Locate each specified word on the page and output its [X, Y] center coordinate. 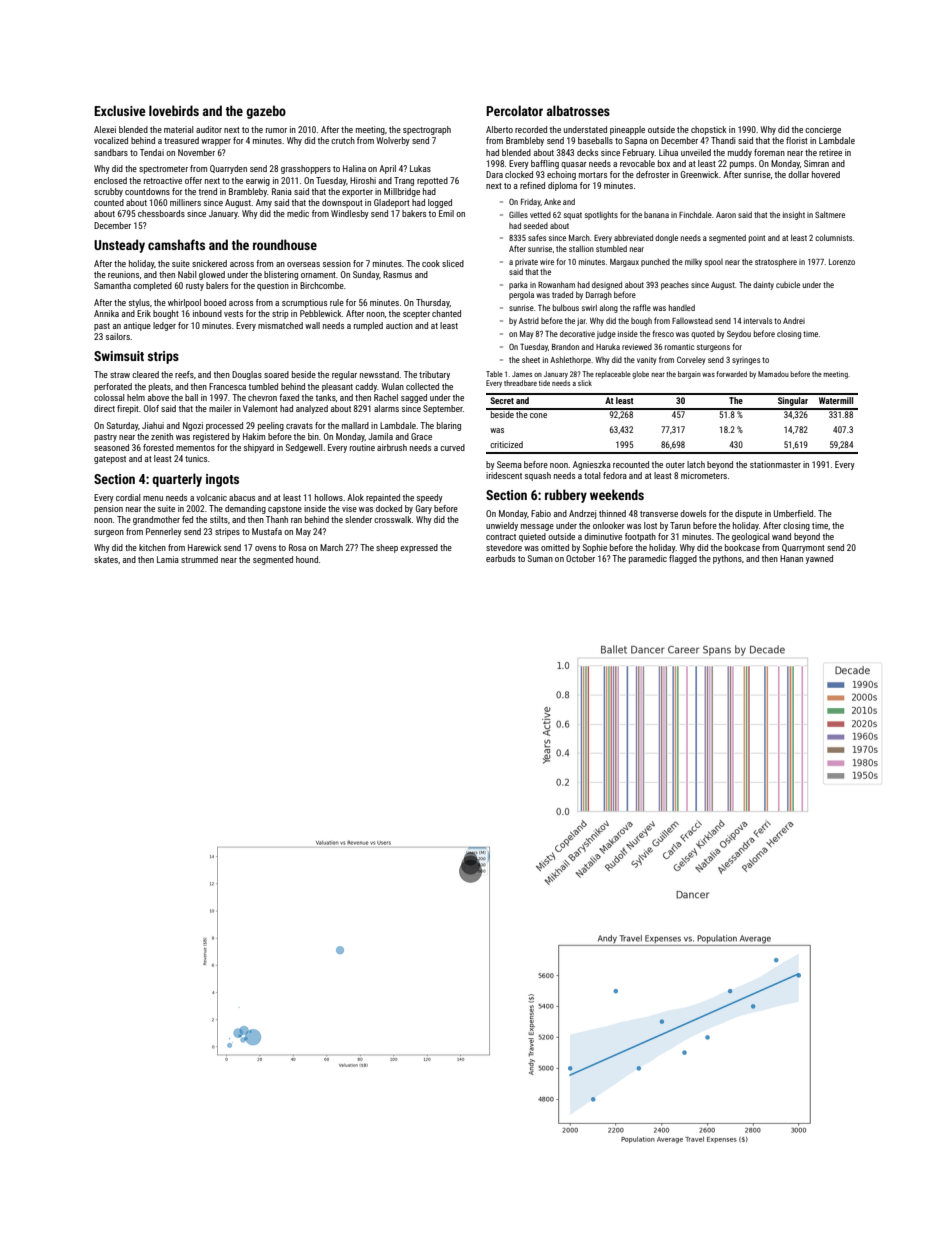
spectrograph [427, 130]
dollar [798, 174]
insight [794, 215]
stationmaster [775, 464]
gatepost [110, 460]
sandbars [111, 152]
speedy [430, 498]
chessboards [161, 213]
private [526, 263]
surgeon [109, 533]
